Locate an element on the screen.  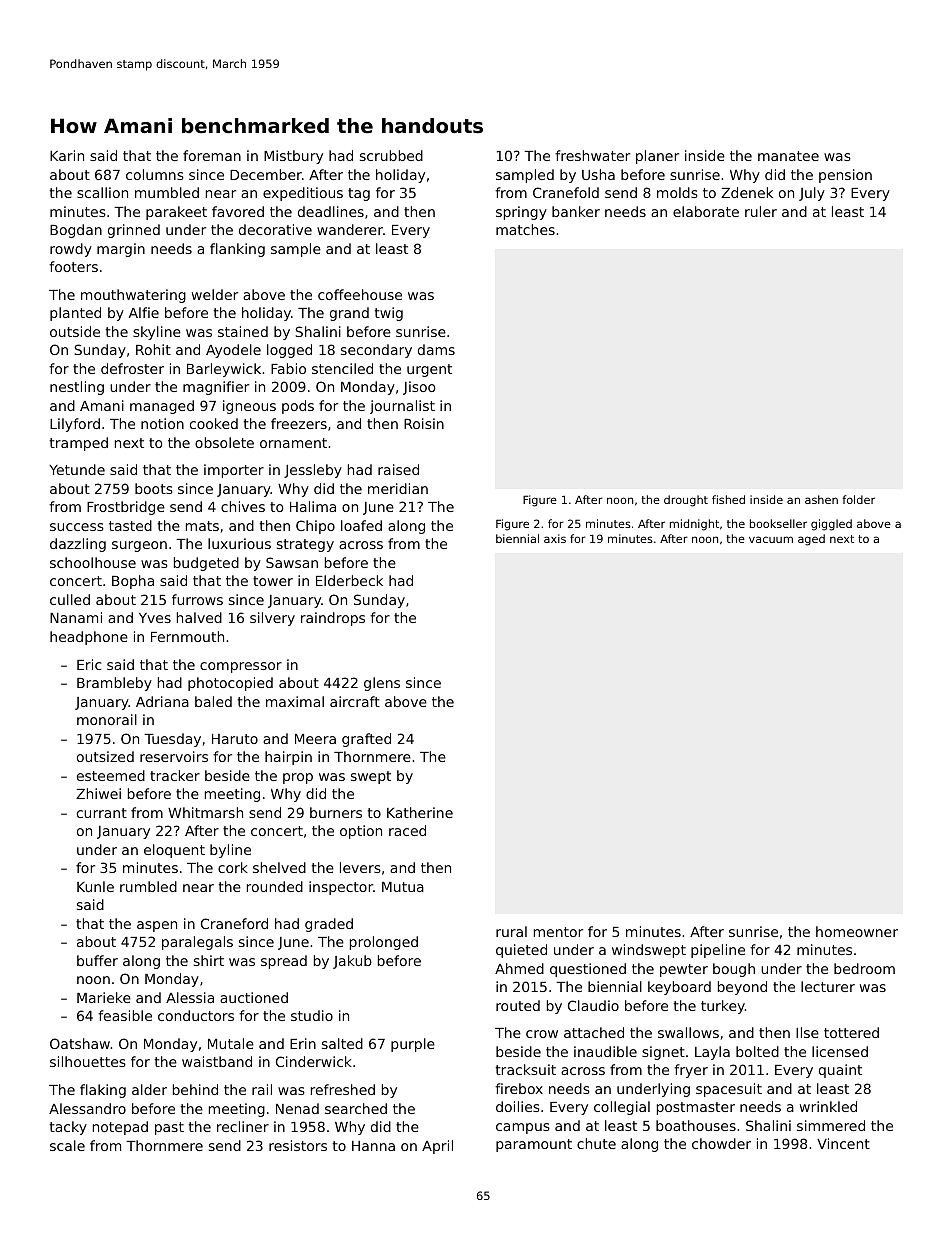
buffer is located at coordinates (97, 960).
